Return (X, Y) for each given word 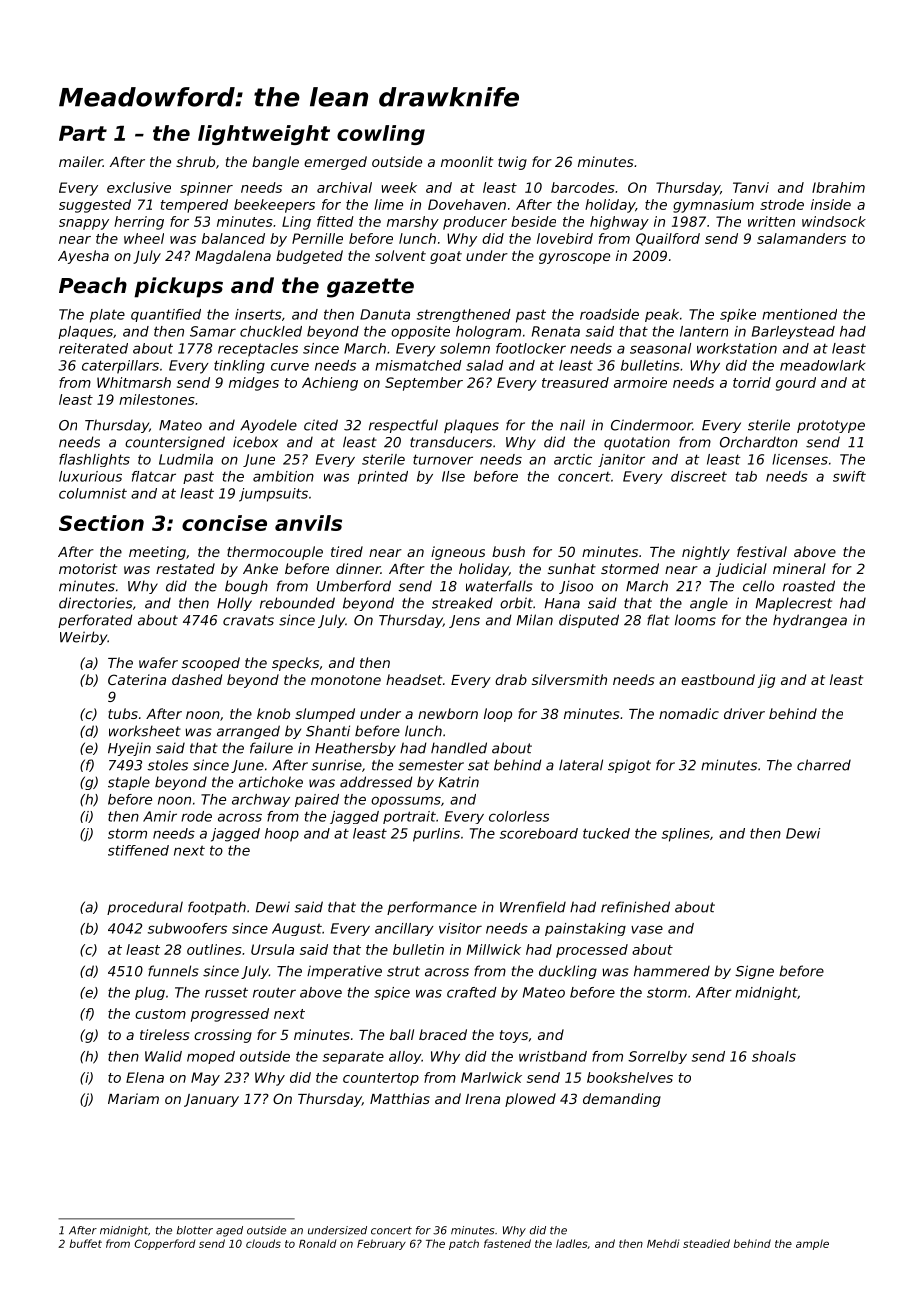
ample (812, 1244)
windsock (834, 221)
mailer (81, 161)
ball (402, 1034)
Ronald (318, 1243)
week (399, 187)
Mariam (133, 1098)
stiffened (138, 850)
